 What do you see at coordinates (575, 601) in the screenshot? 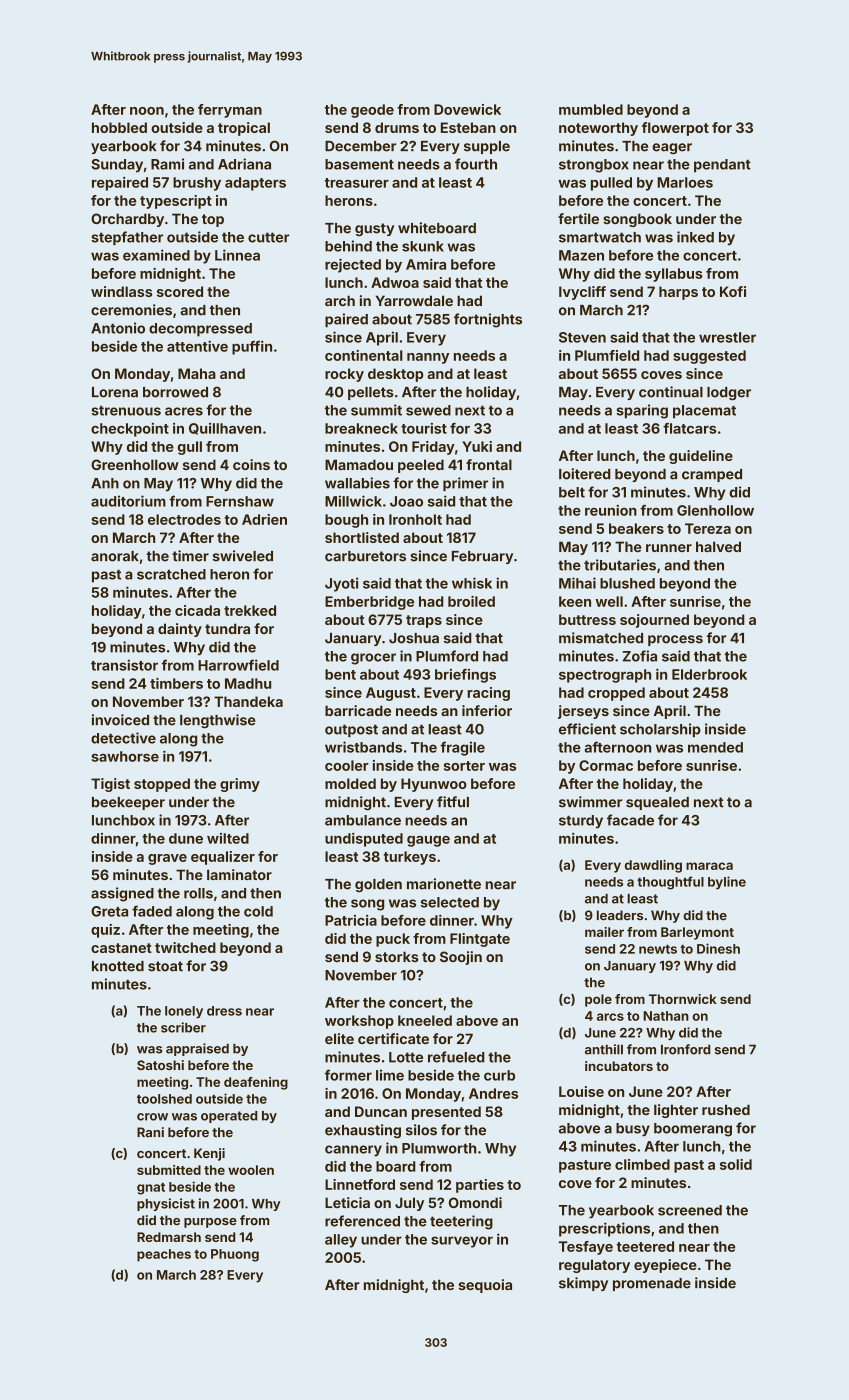
I see `keen` at bounding box center [575, 601].
